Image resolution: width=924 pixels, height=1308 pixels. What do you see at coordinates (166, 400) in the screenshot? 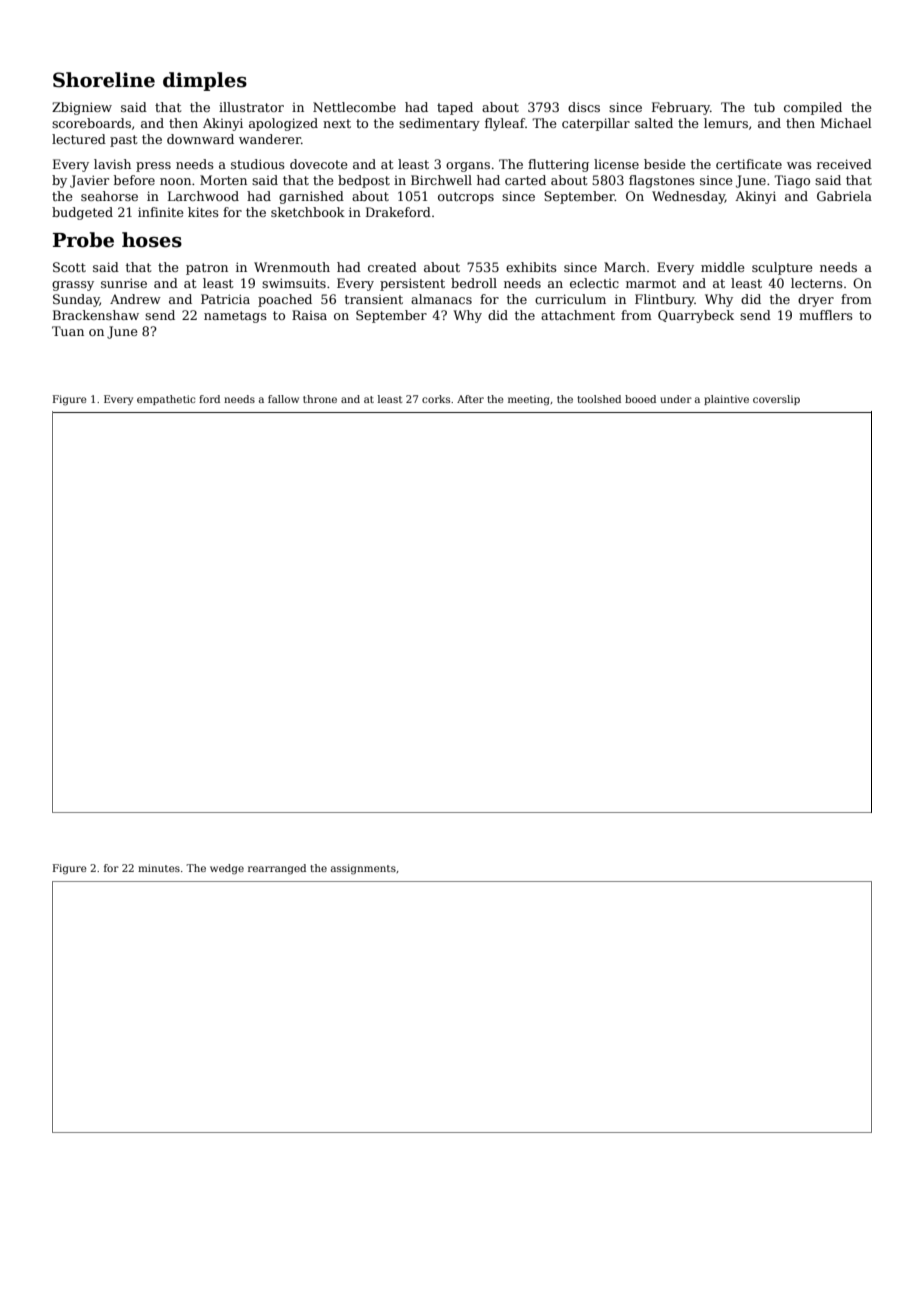
I see `empathetic` at bounding box center [166, 400].
